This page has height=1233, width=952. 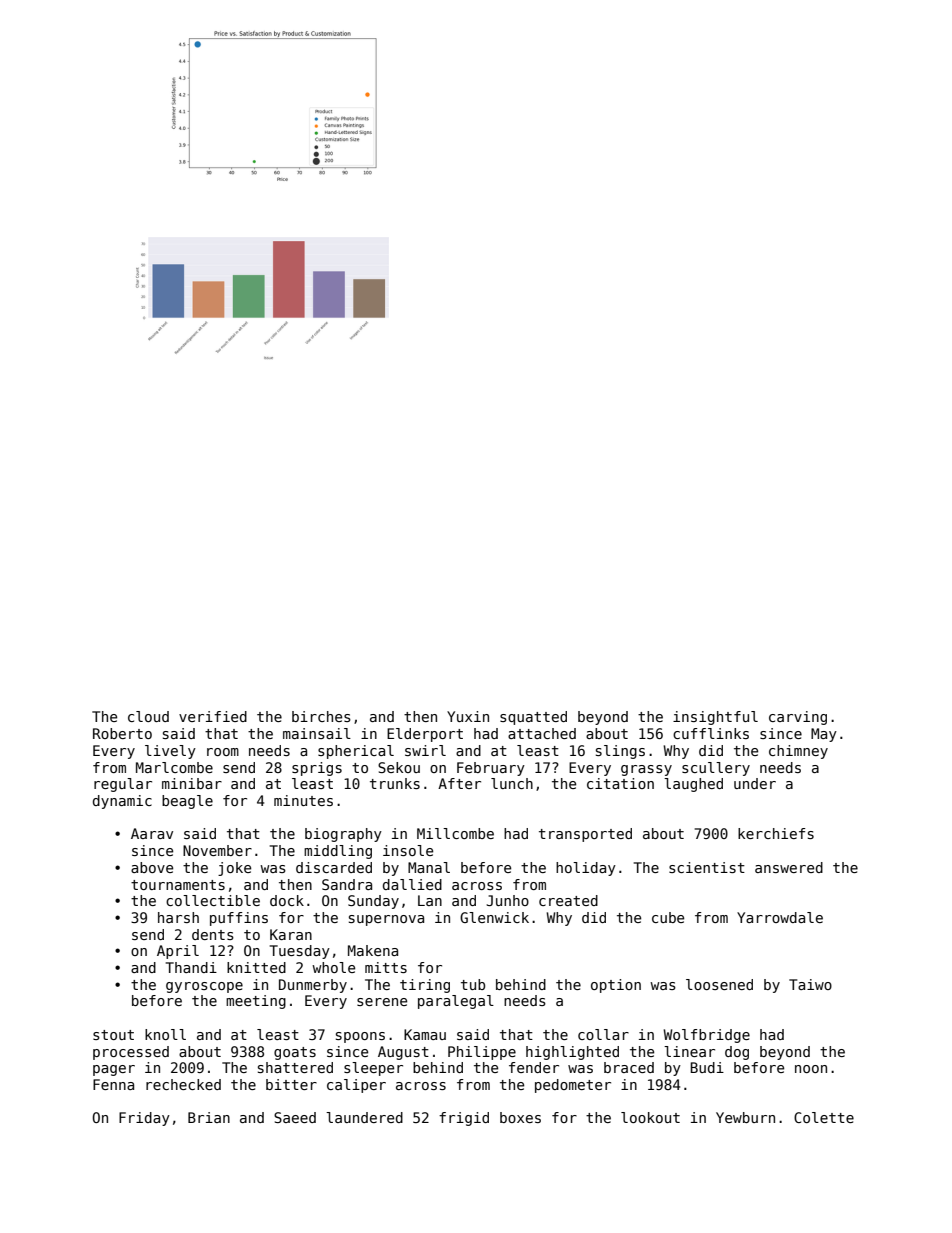 I want to click on sleeper, so click(x=373, y=1069).
